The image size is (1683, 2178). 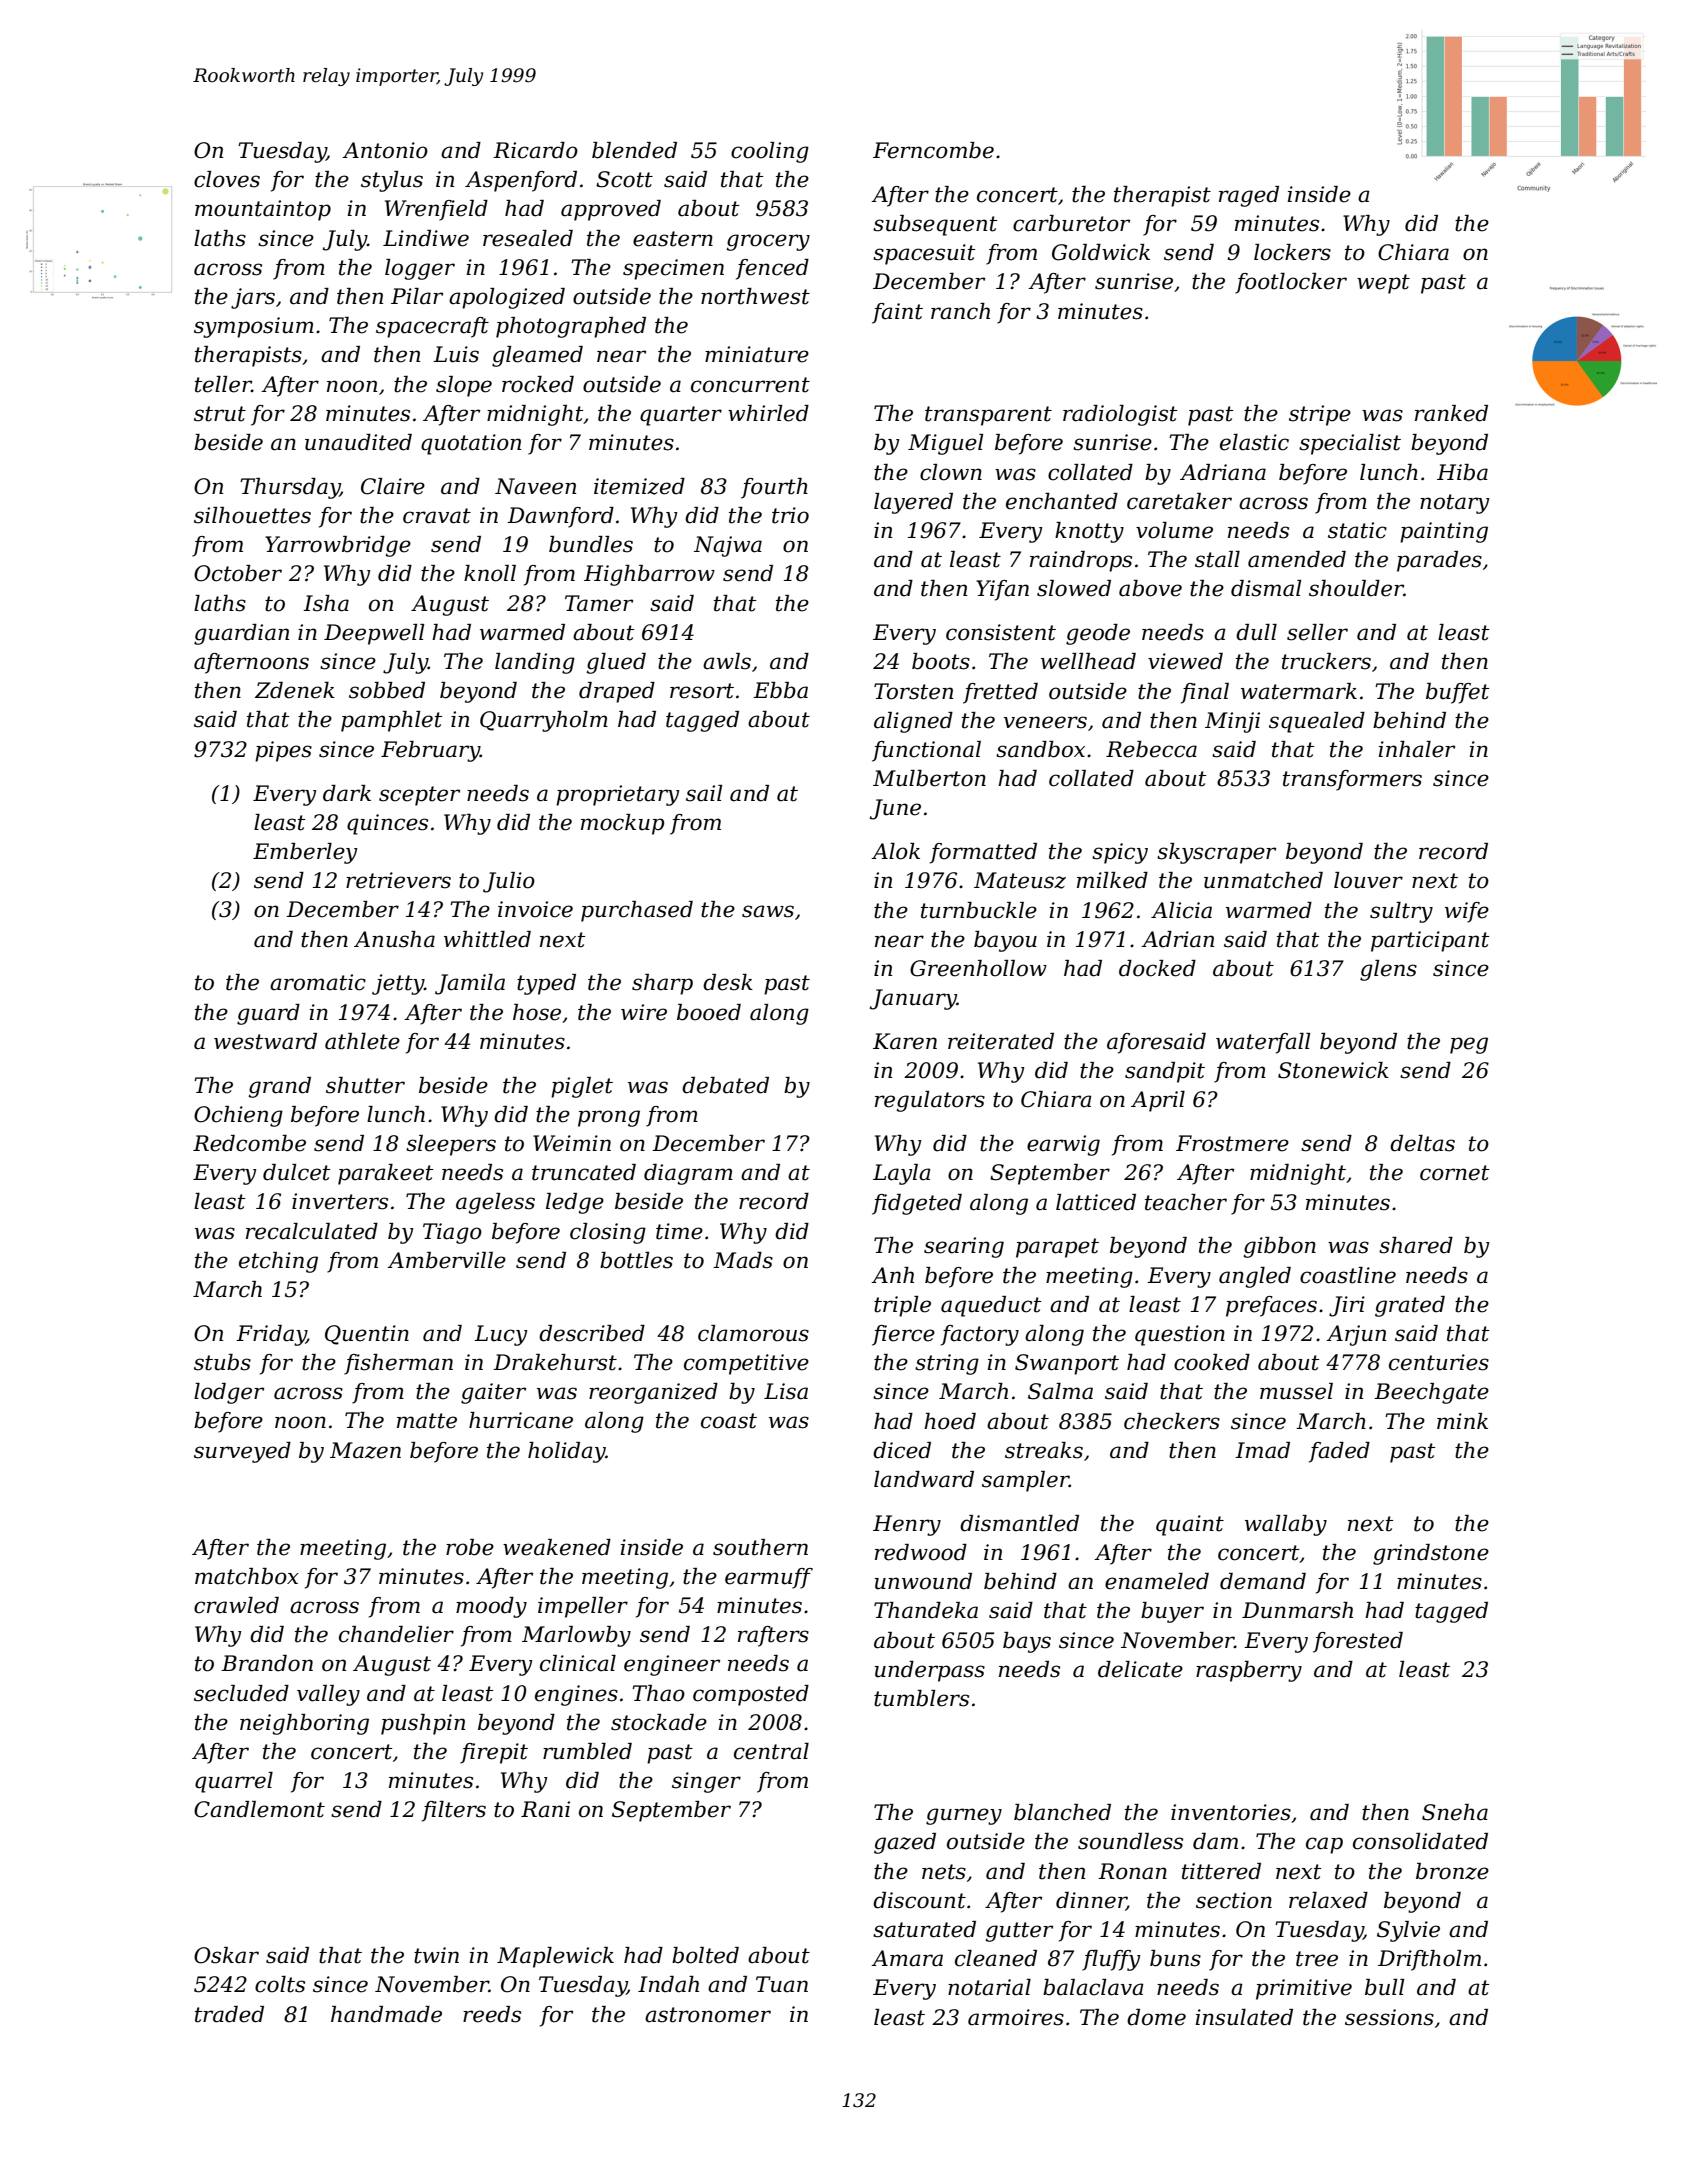 I want to click on boots, so click(x=941, y=661).
